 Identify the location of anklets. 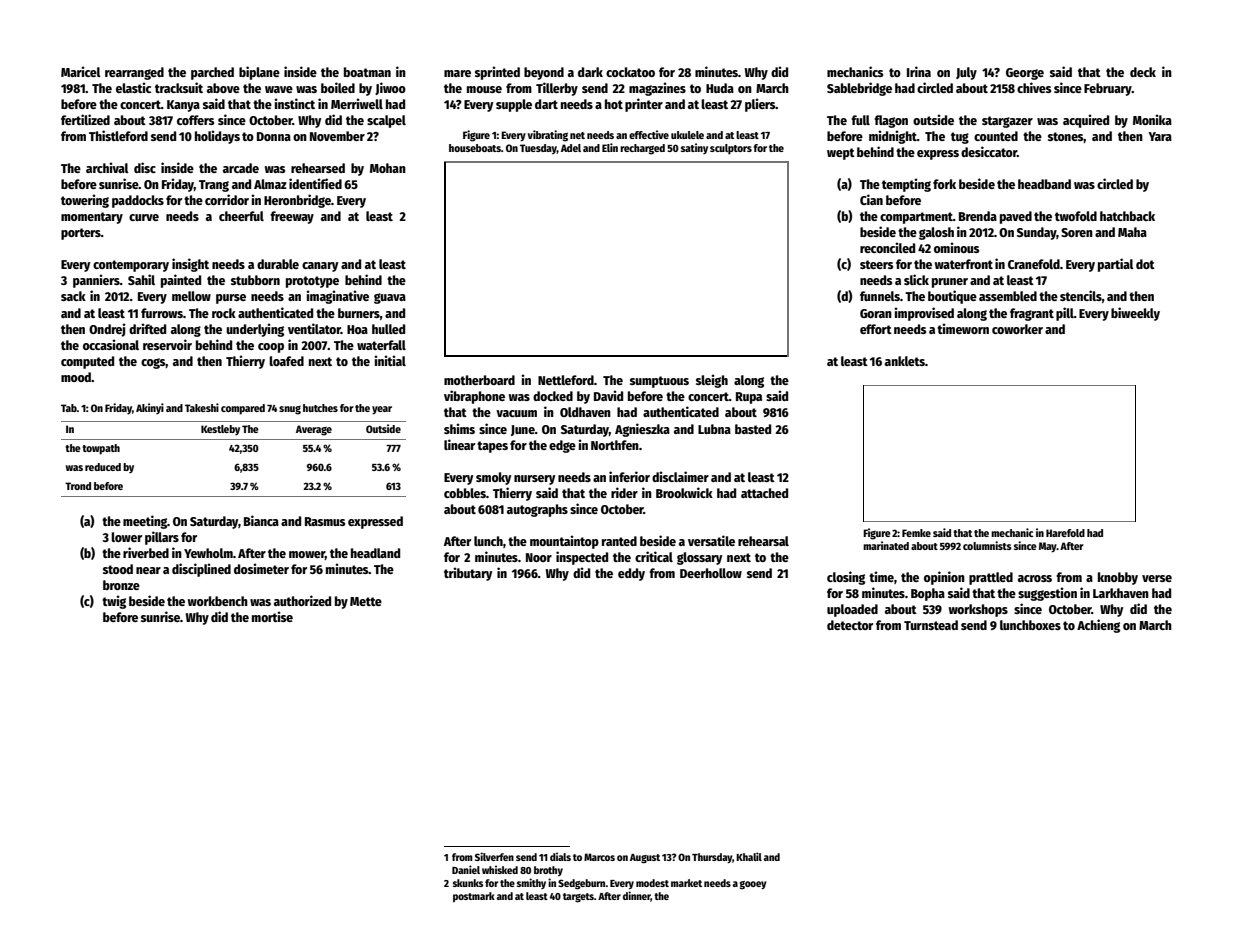
(905, 361).
